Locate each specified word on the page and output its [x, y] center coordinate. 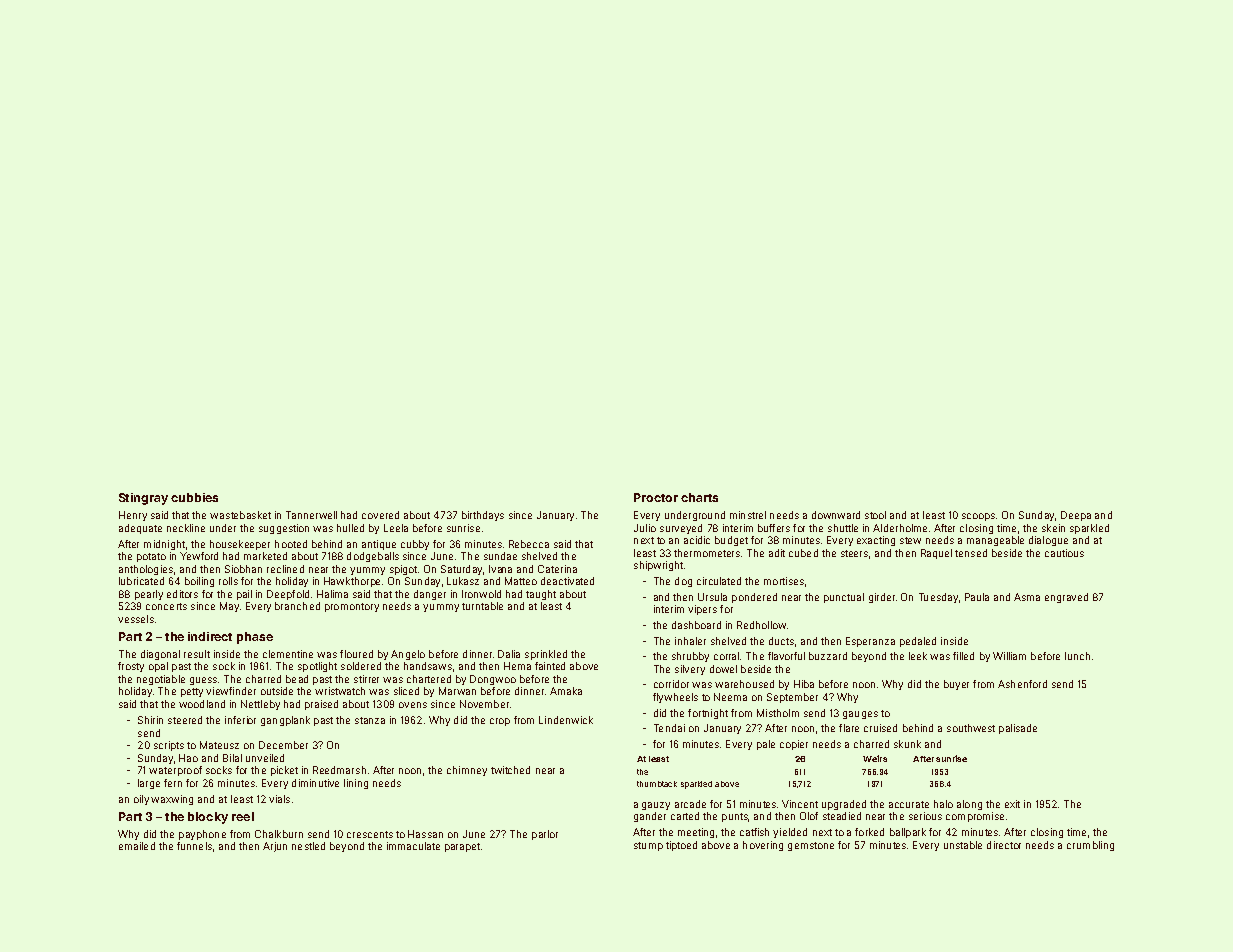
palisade [1018, 729]
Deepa [1076, 516]
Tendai [669, 728]
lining [356, 784]
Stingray [143, 499]
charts [699, 497]
